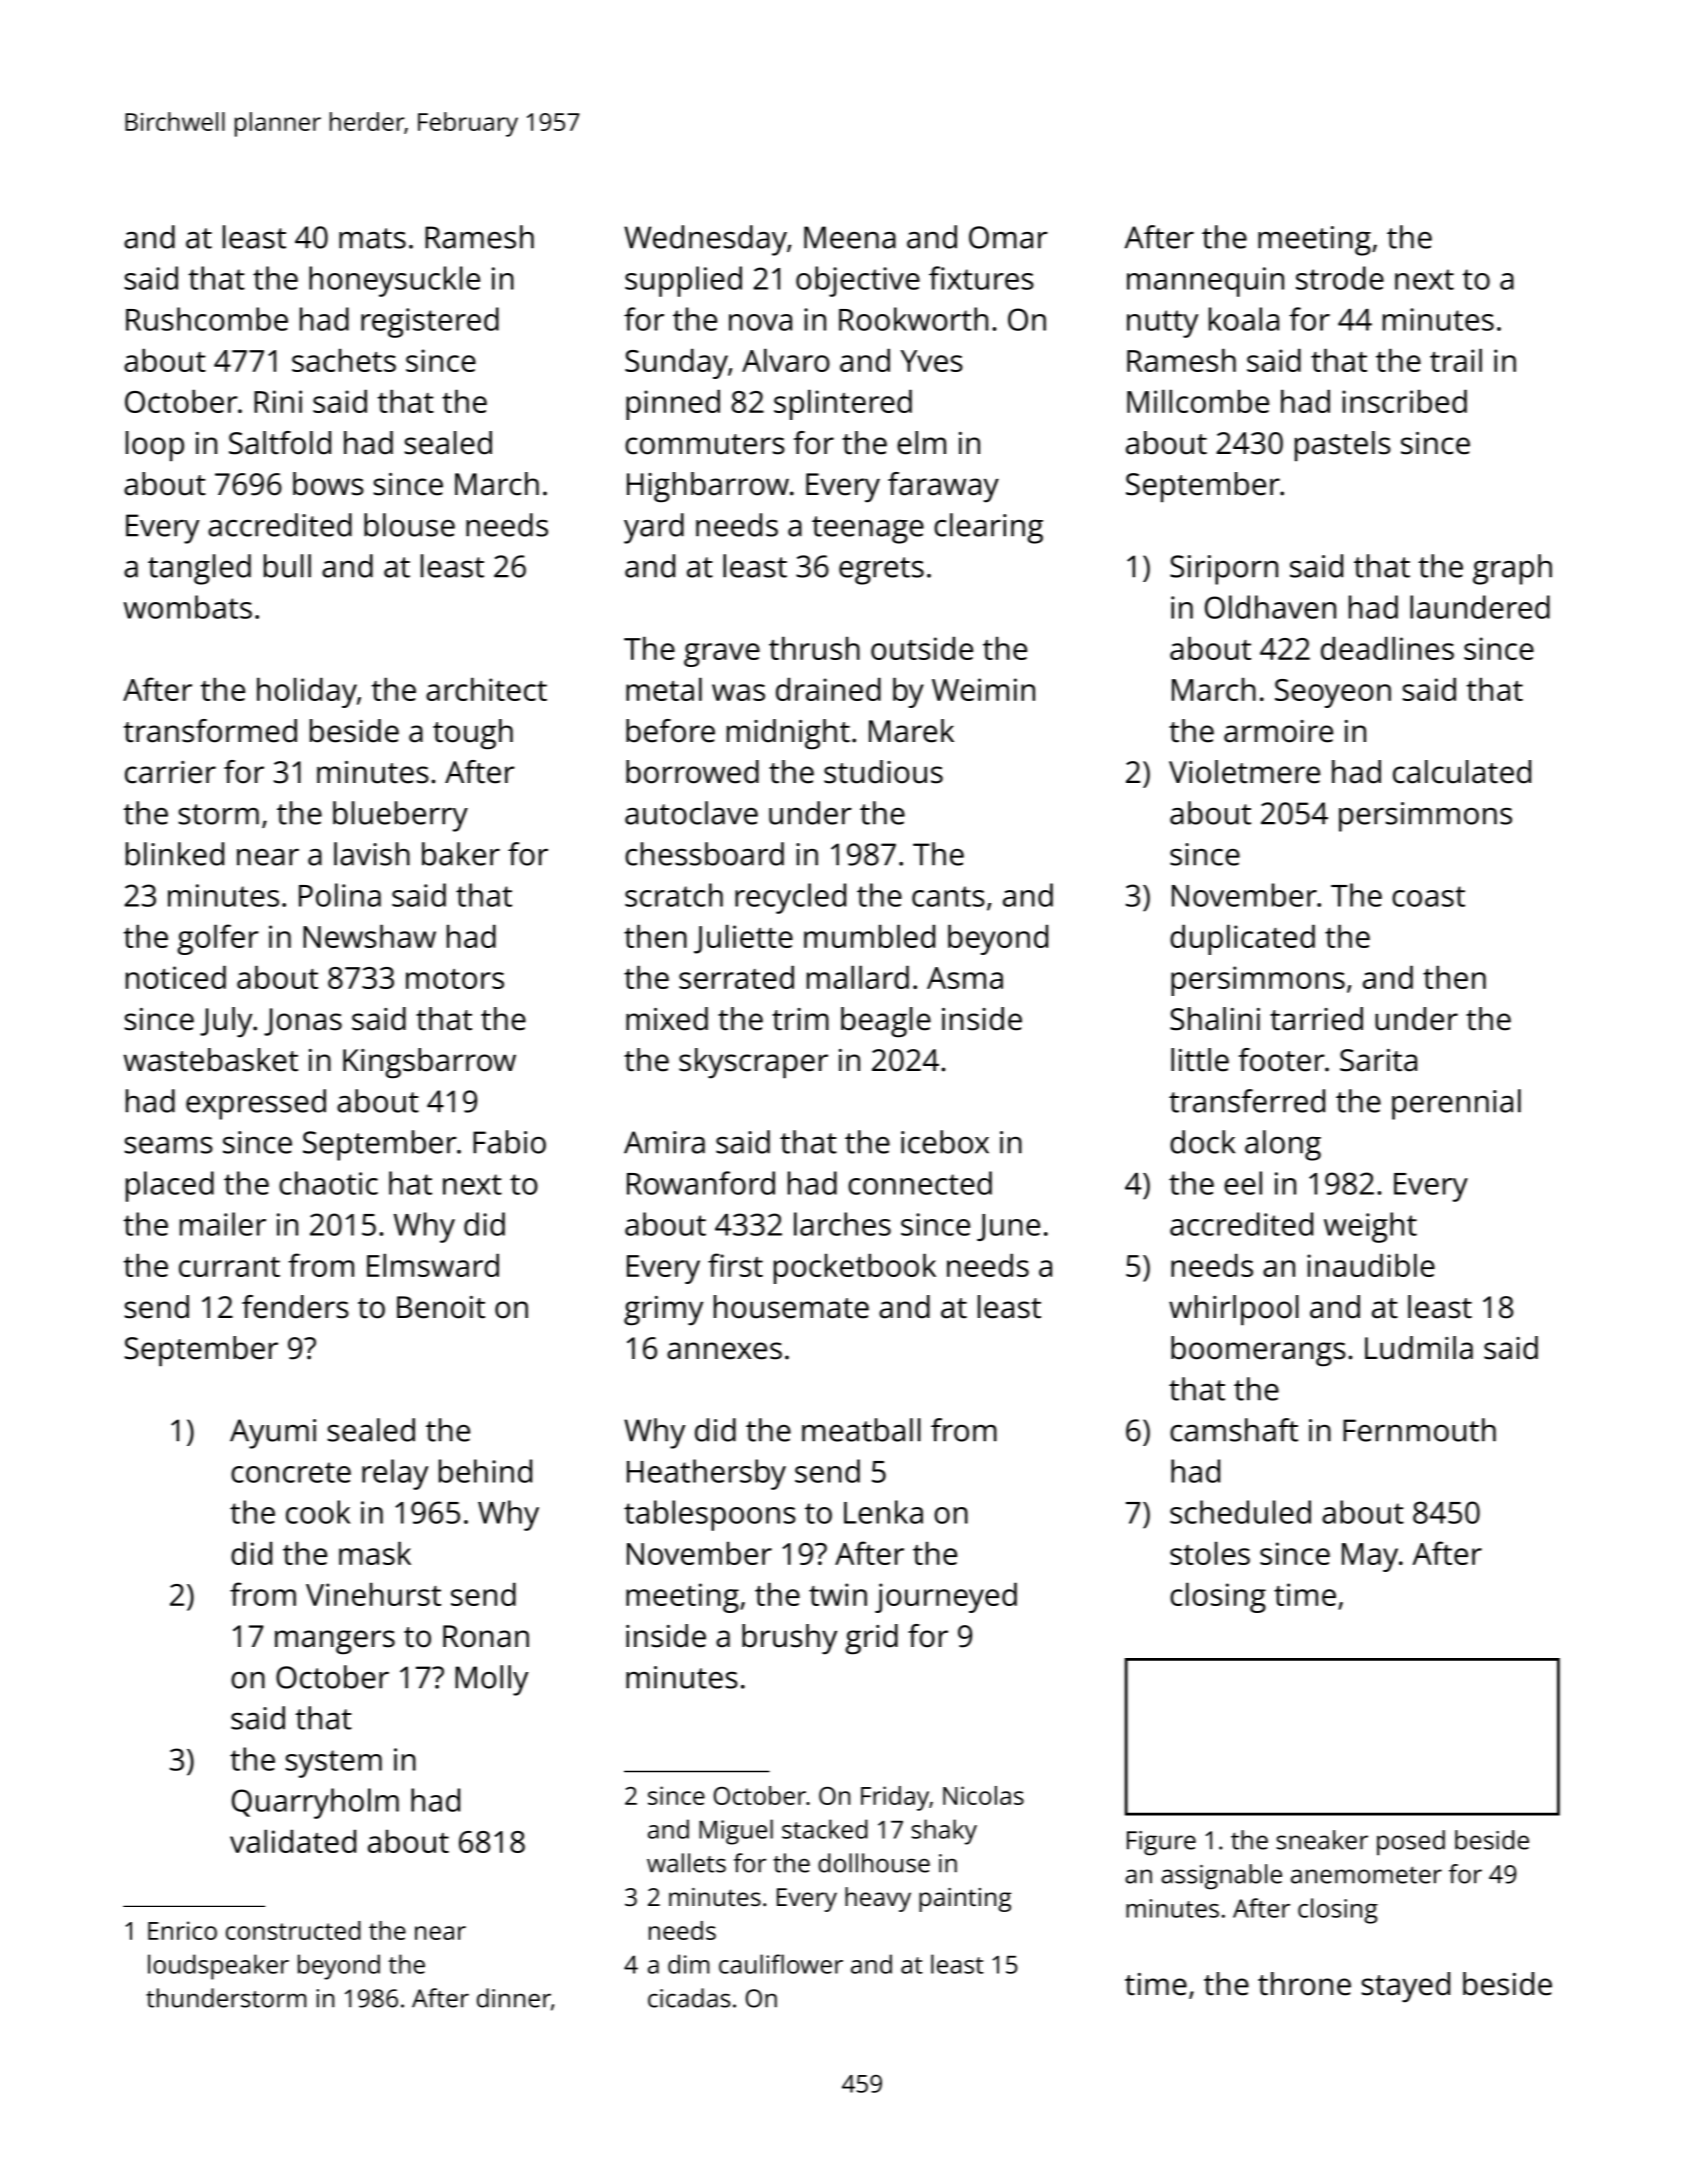 This document has height=2178, width=1683. Describe the element at coordinates (207, 319) in the document. I see `Rushcombe` at that location.
